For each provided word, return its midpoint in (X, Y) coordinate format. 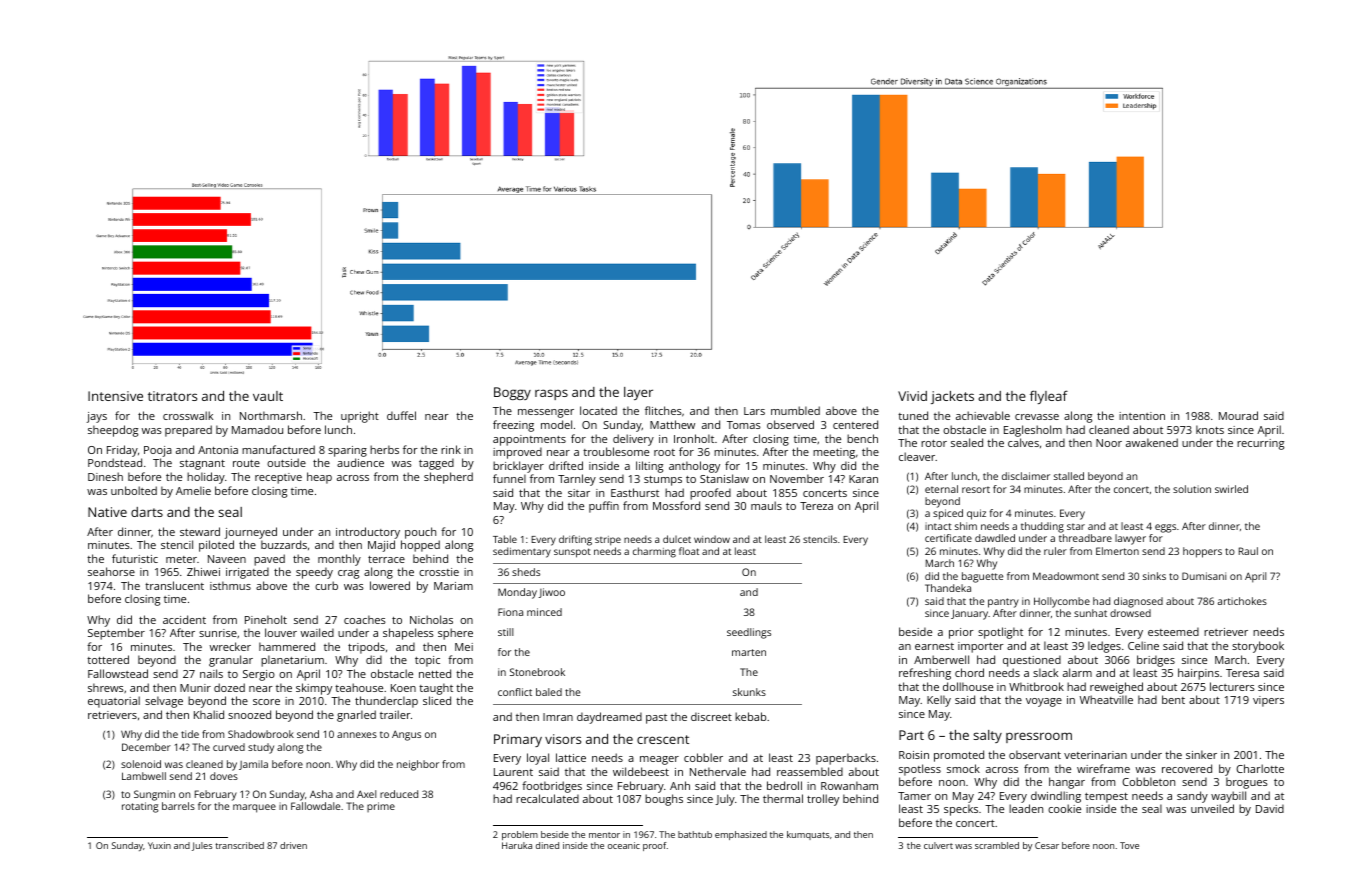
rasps (551, 394)
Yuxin (159, 845)
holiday (206, 478)
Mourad (1238, 415)
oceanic (624, 845)
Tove (1129, 845)
